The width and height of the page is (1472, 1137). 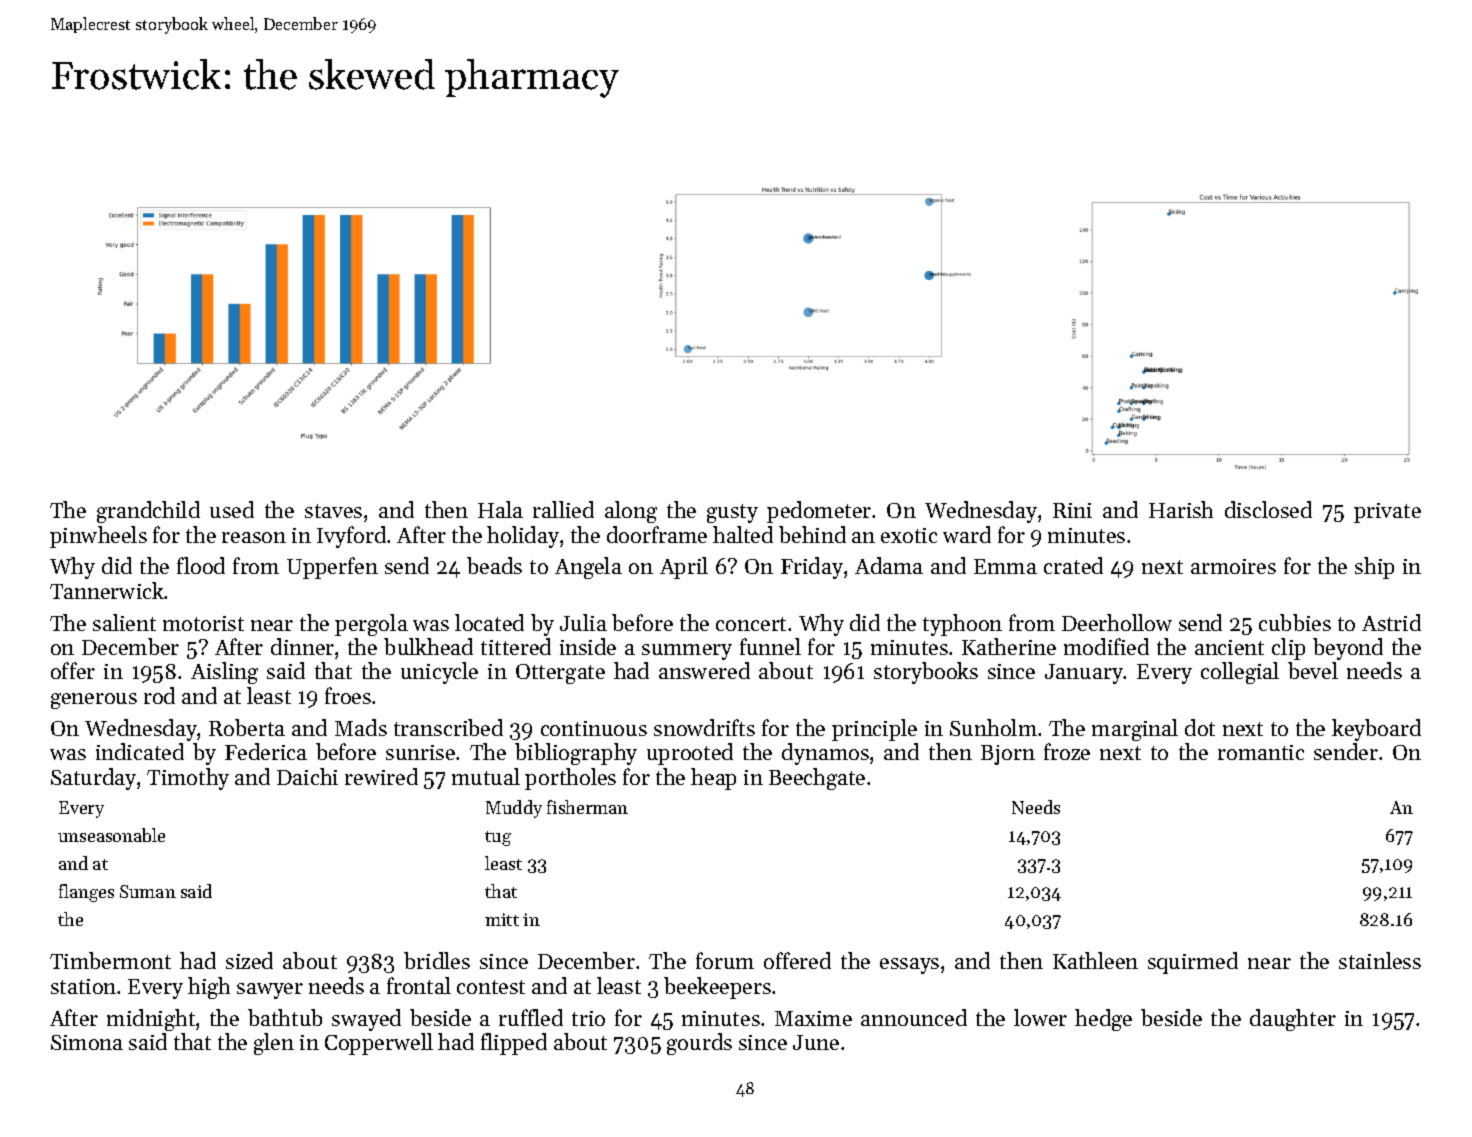 I want to click on essays, so click(x=909, y=966).
